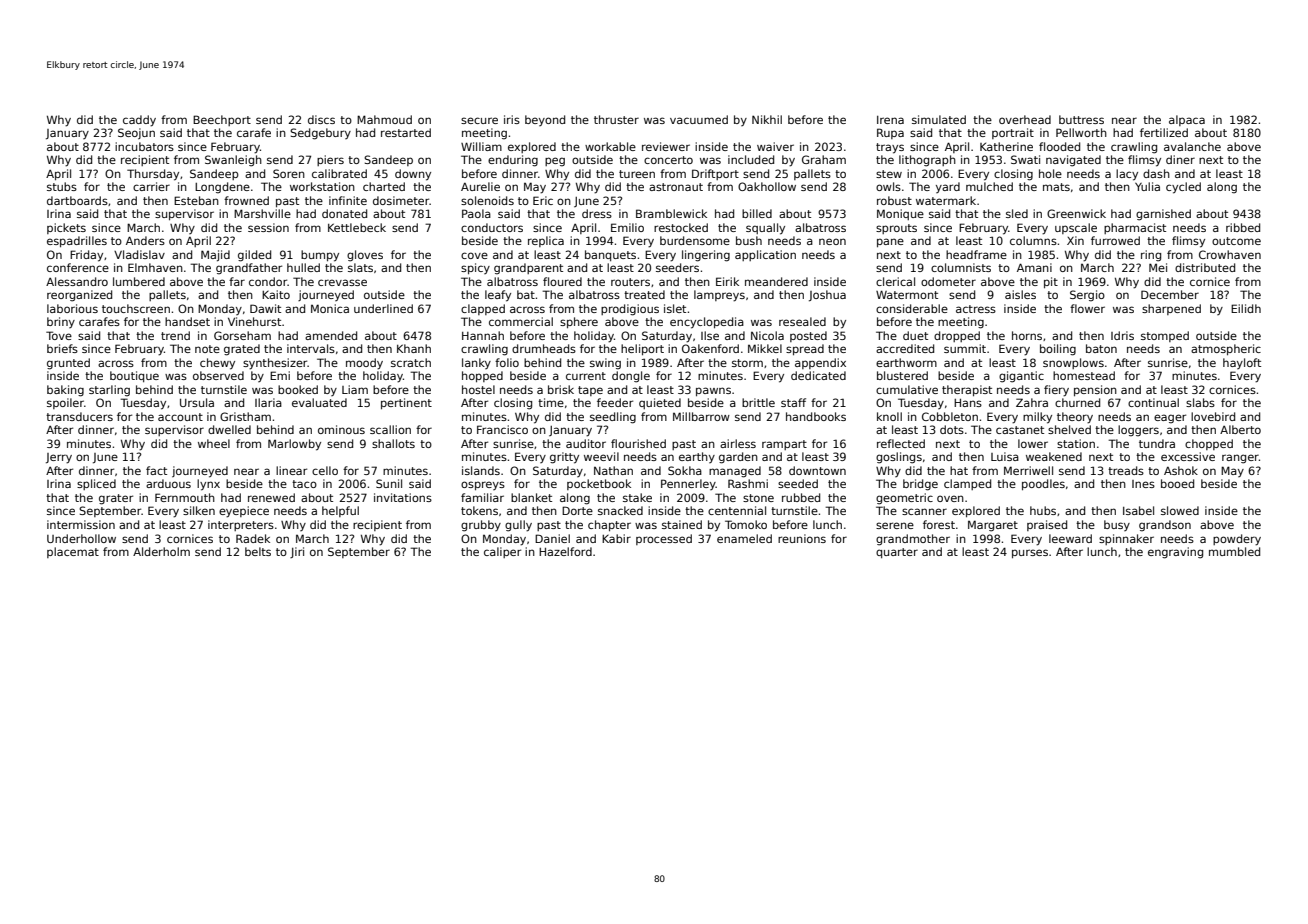 The width and height of the screenshot is (1308, 924). What do you see at coordinates (275, 364) in the screenshot?
I see `synthesizer` at bounding box center [275, 364].
